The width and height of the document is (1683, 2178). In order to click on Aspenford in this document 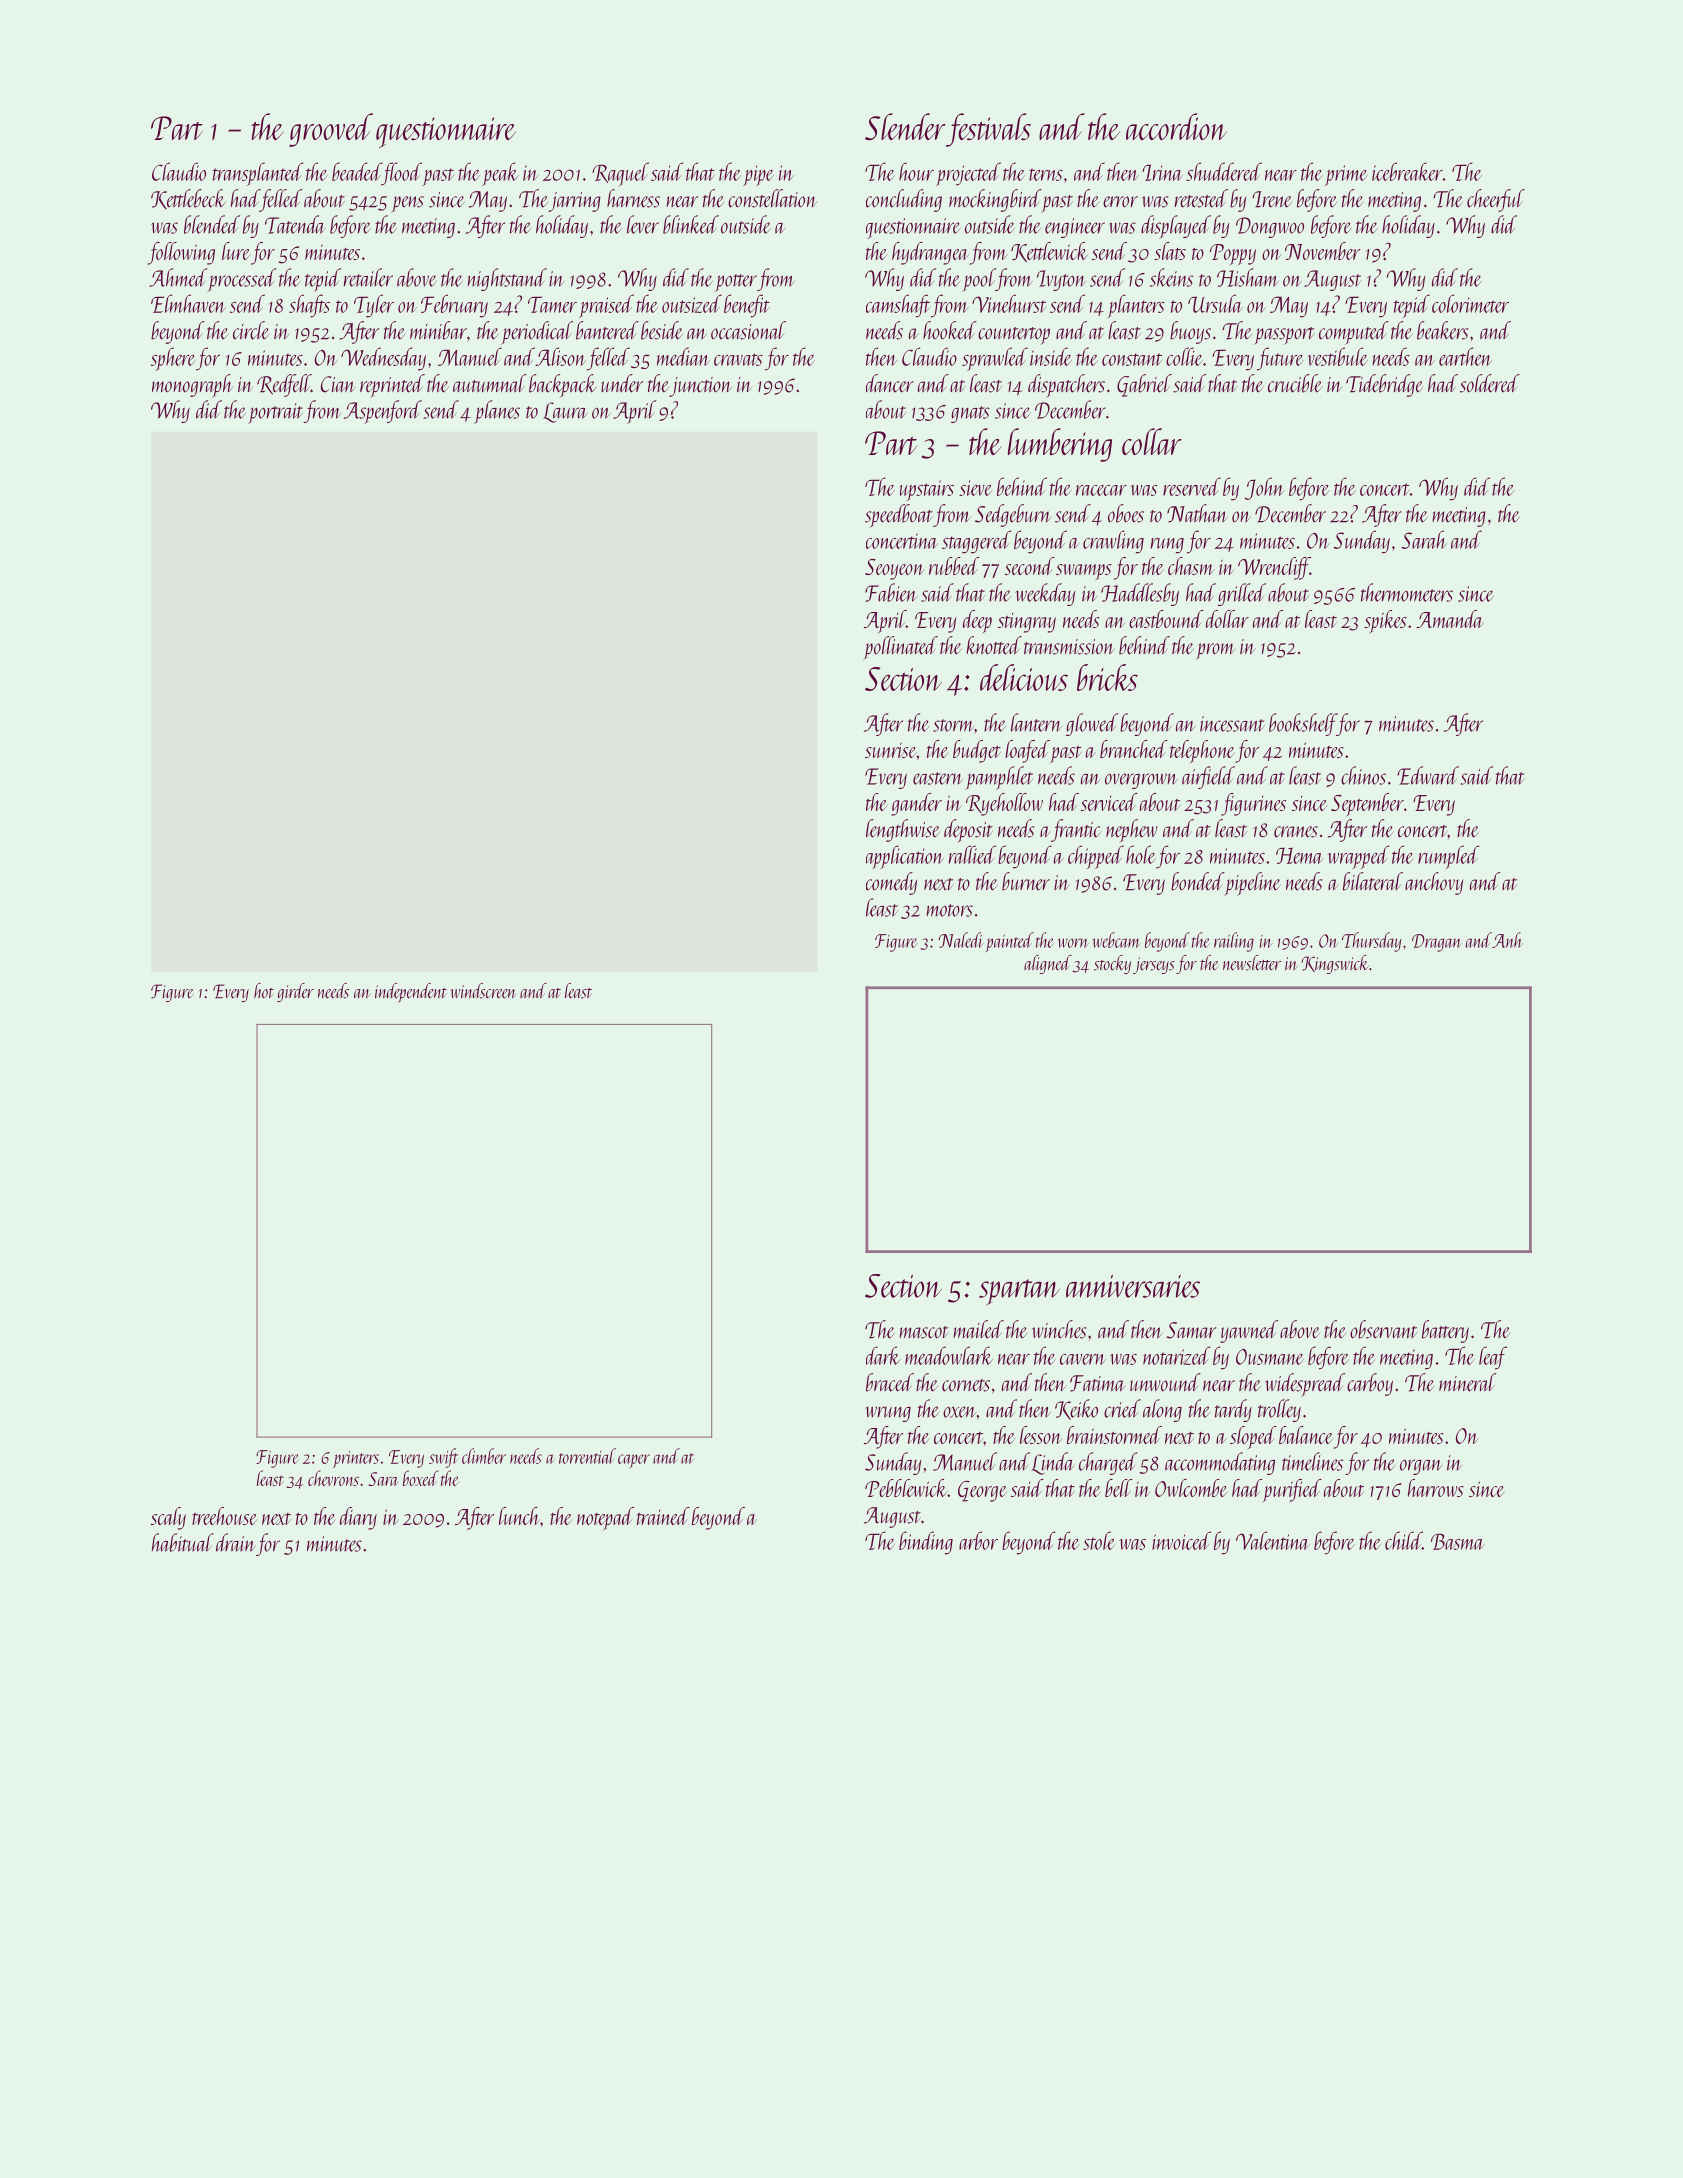, I will do `click(383, 412)`.
